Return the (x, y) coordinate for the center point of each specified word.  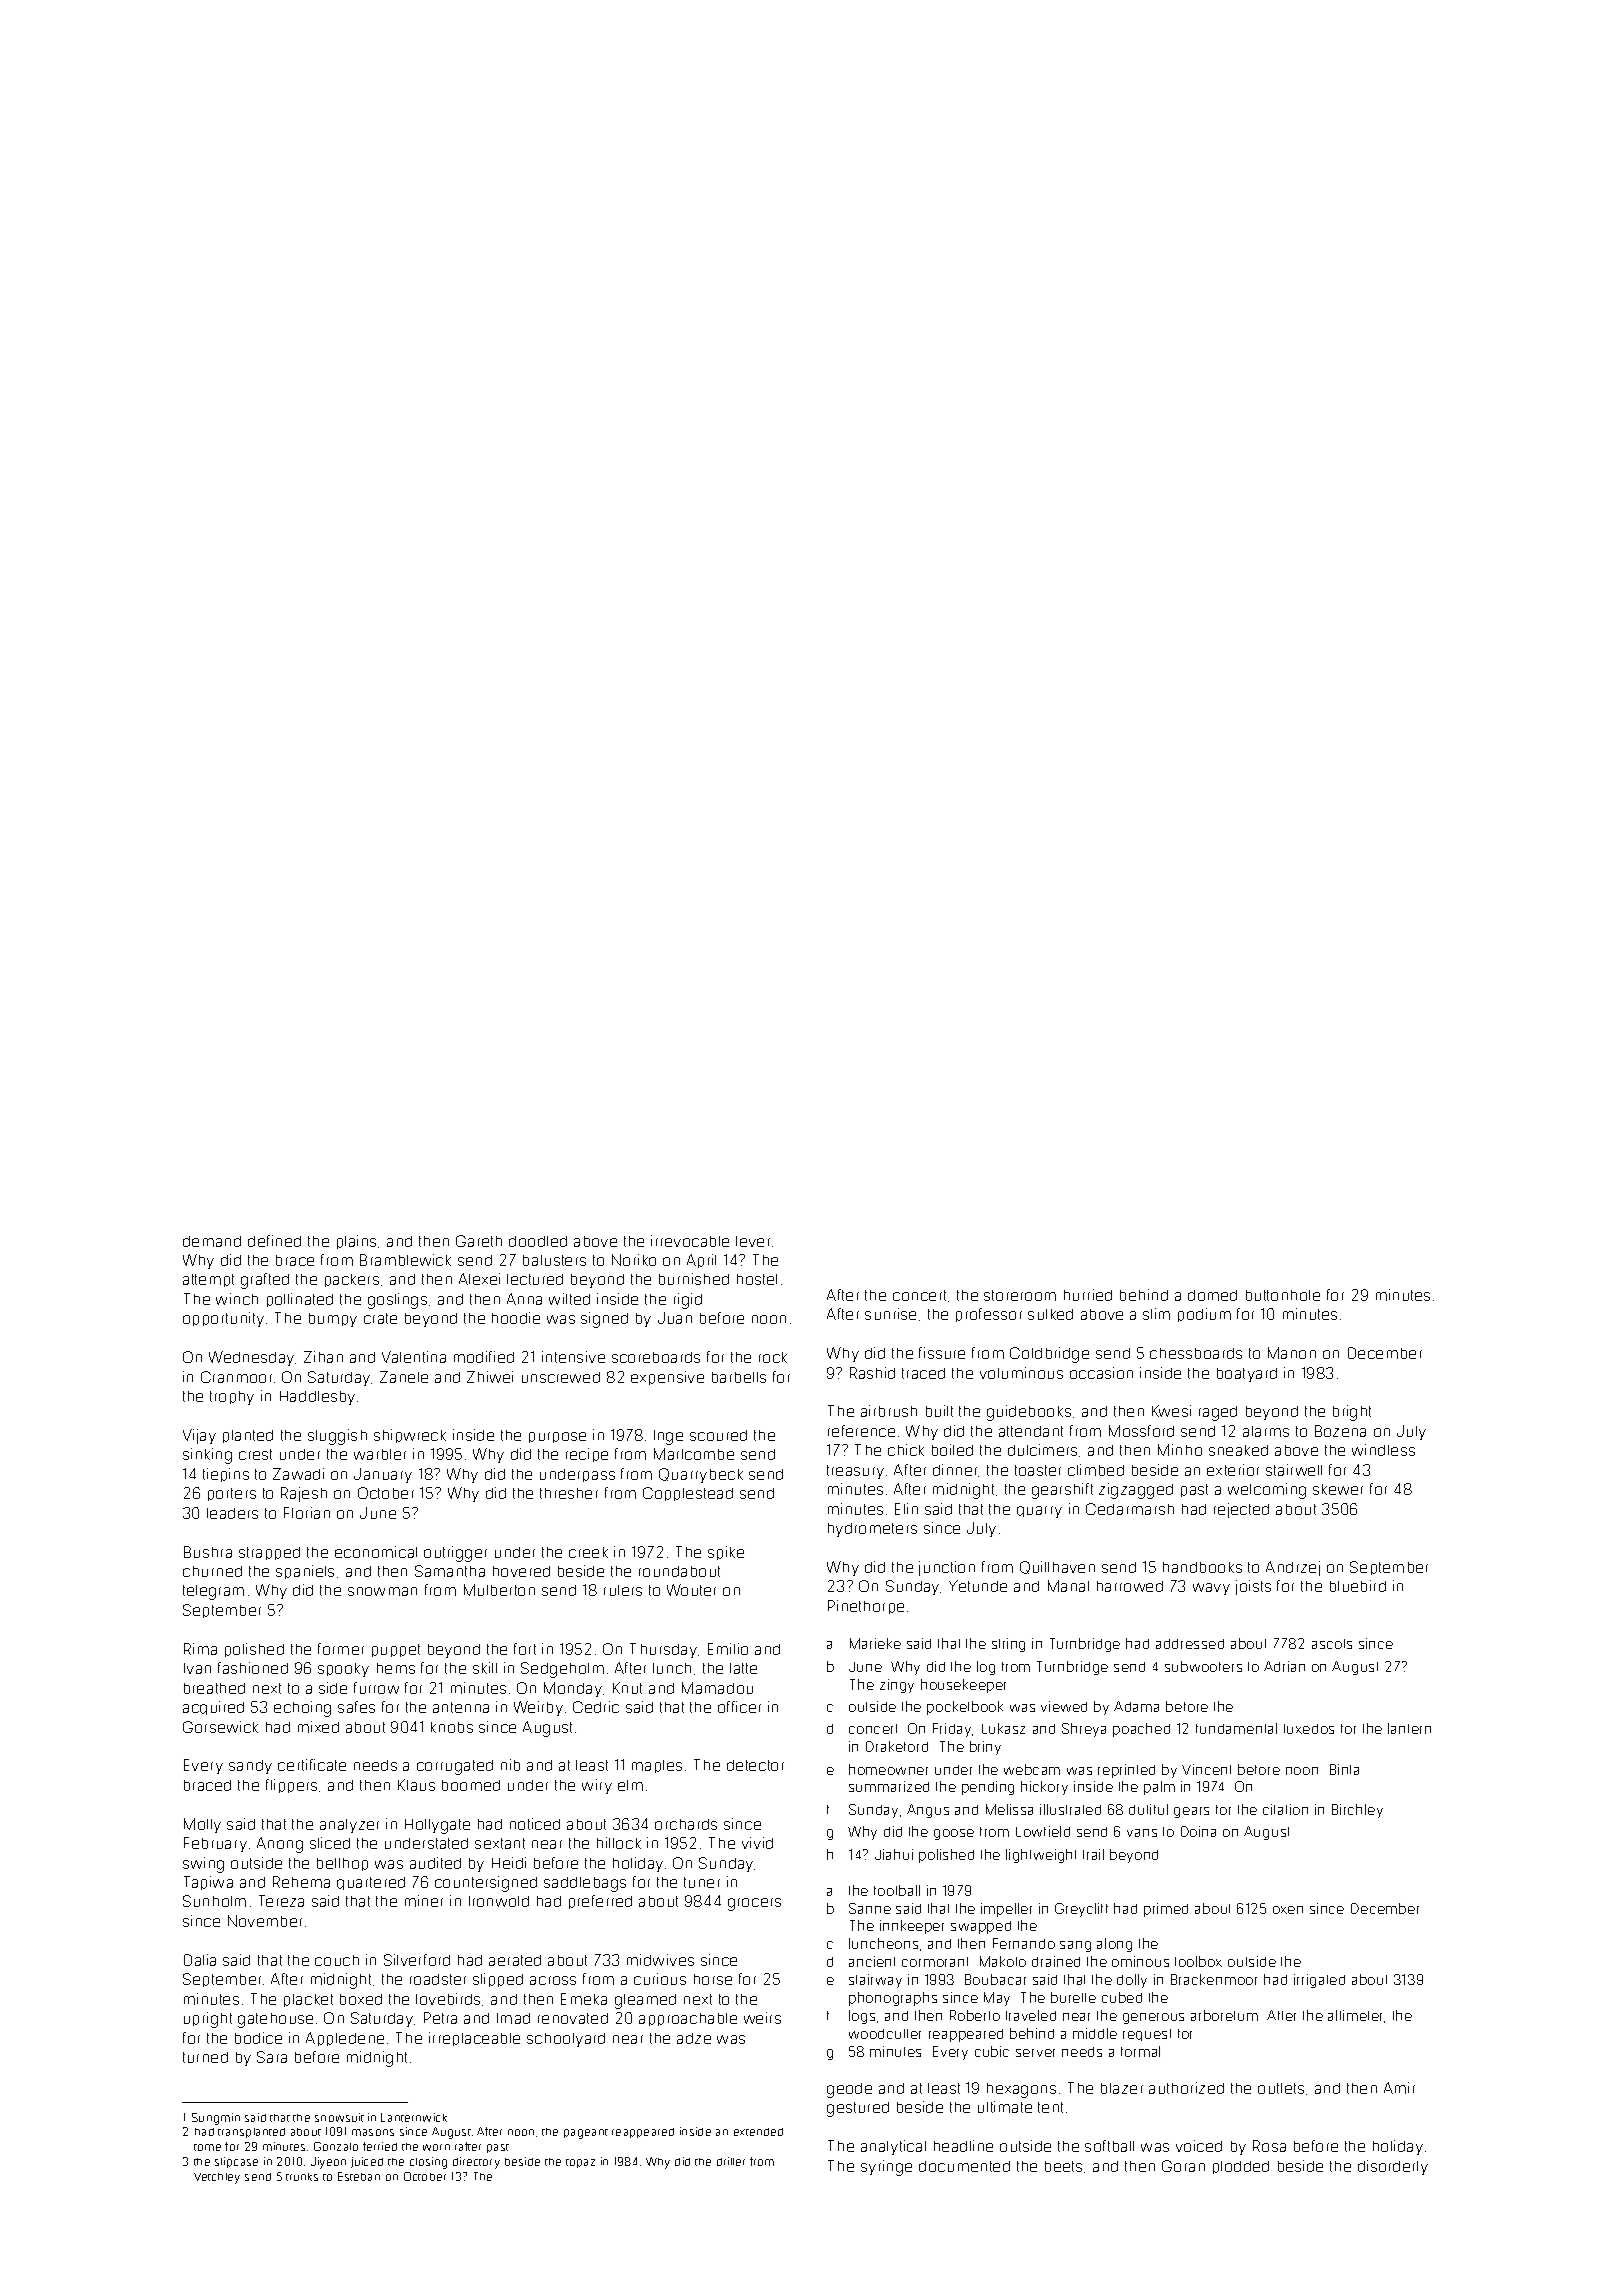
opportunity (223, 1319)
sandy (250, 1767)
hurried (1088, 1295)
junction (947, 1568)
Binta (1344, 1769)
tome (207, 2147)
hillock (619, 1843)
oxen (1288, 1910)
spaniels (305, 1572)
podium (1204, 1315)
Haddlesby (317, 1398)
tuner (702, 1882)
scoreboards (656, 1357)
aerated (515, 1960)
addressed (1190, 1644)
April (701, 1261)
